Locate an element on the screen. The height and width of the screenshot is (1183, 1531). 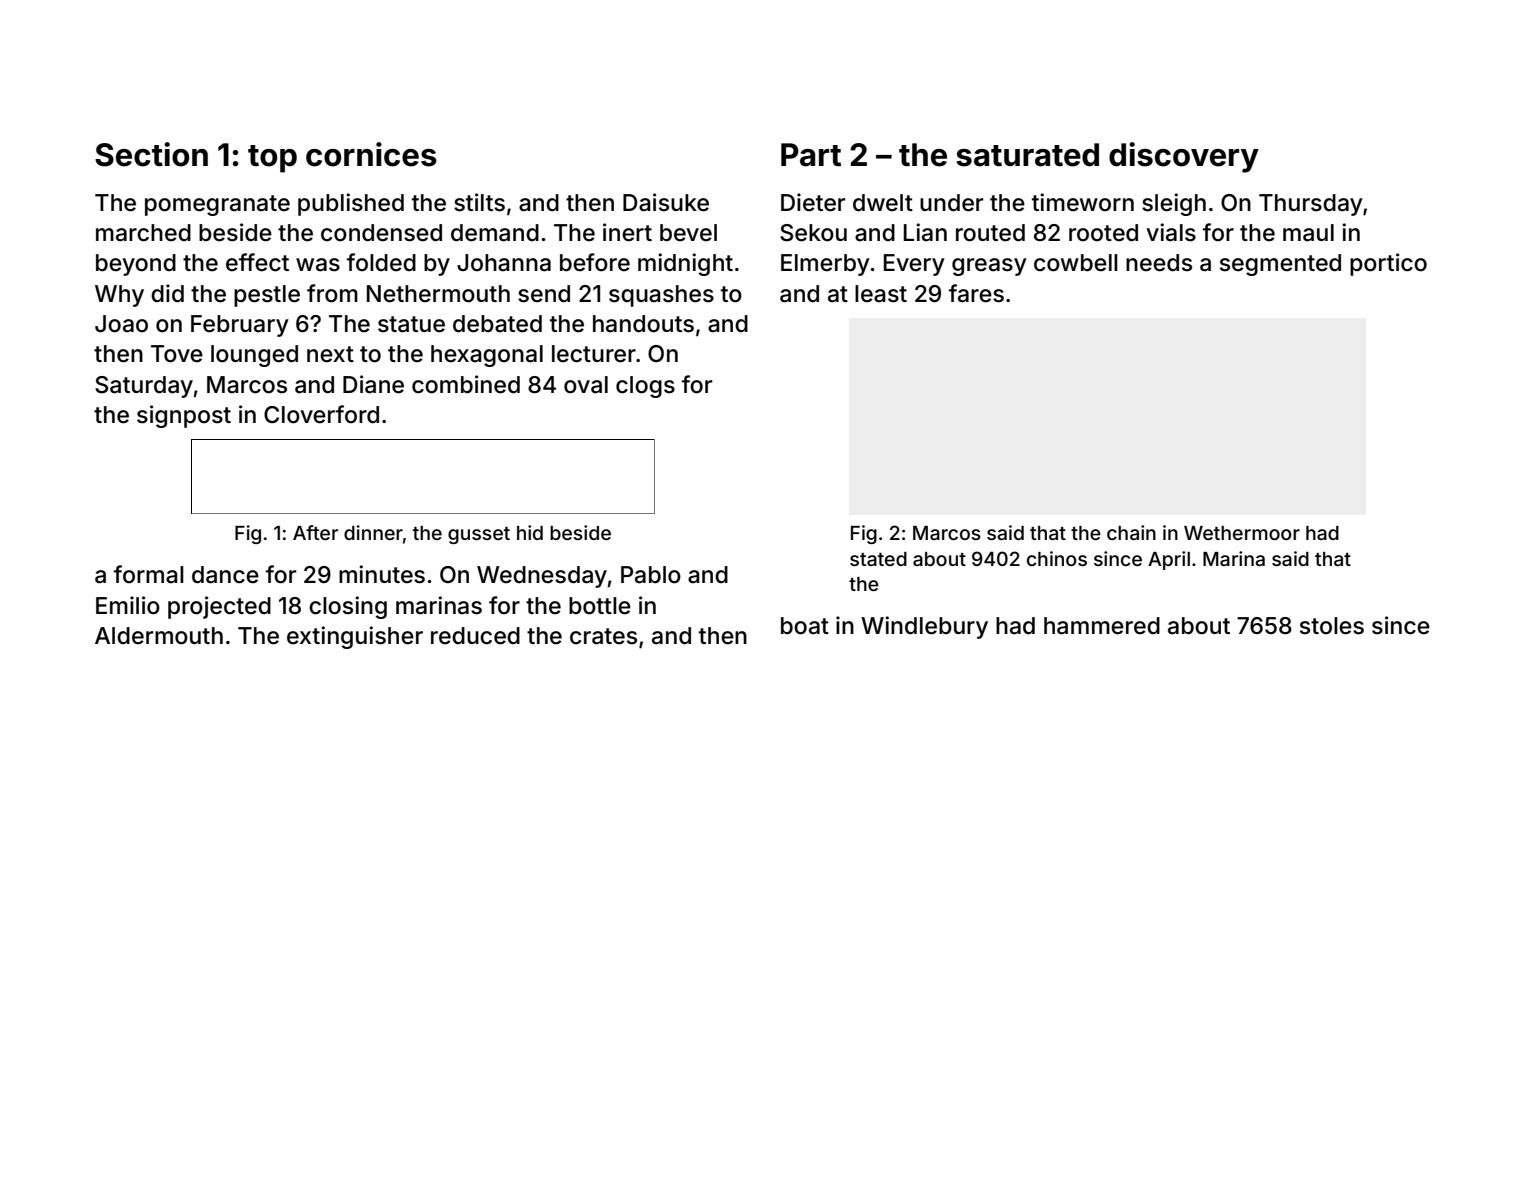
inert is located at coordinates (627, 232).
